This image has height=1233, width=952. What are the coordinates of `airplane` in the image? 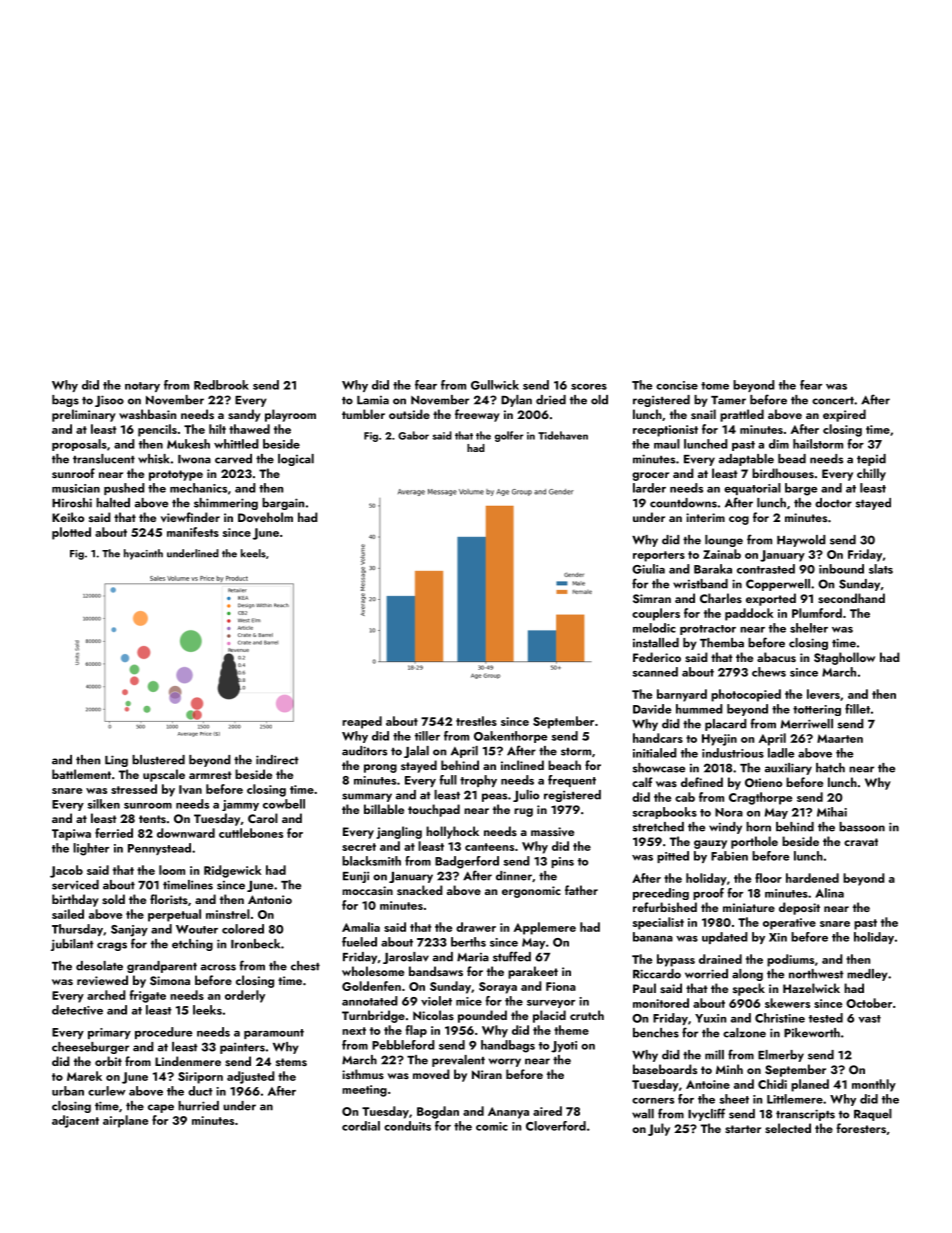 It's located at (125, 1121).
